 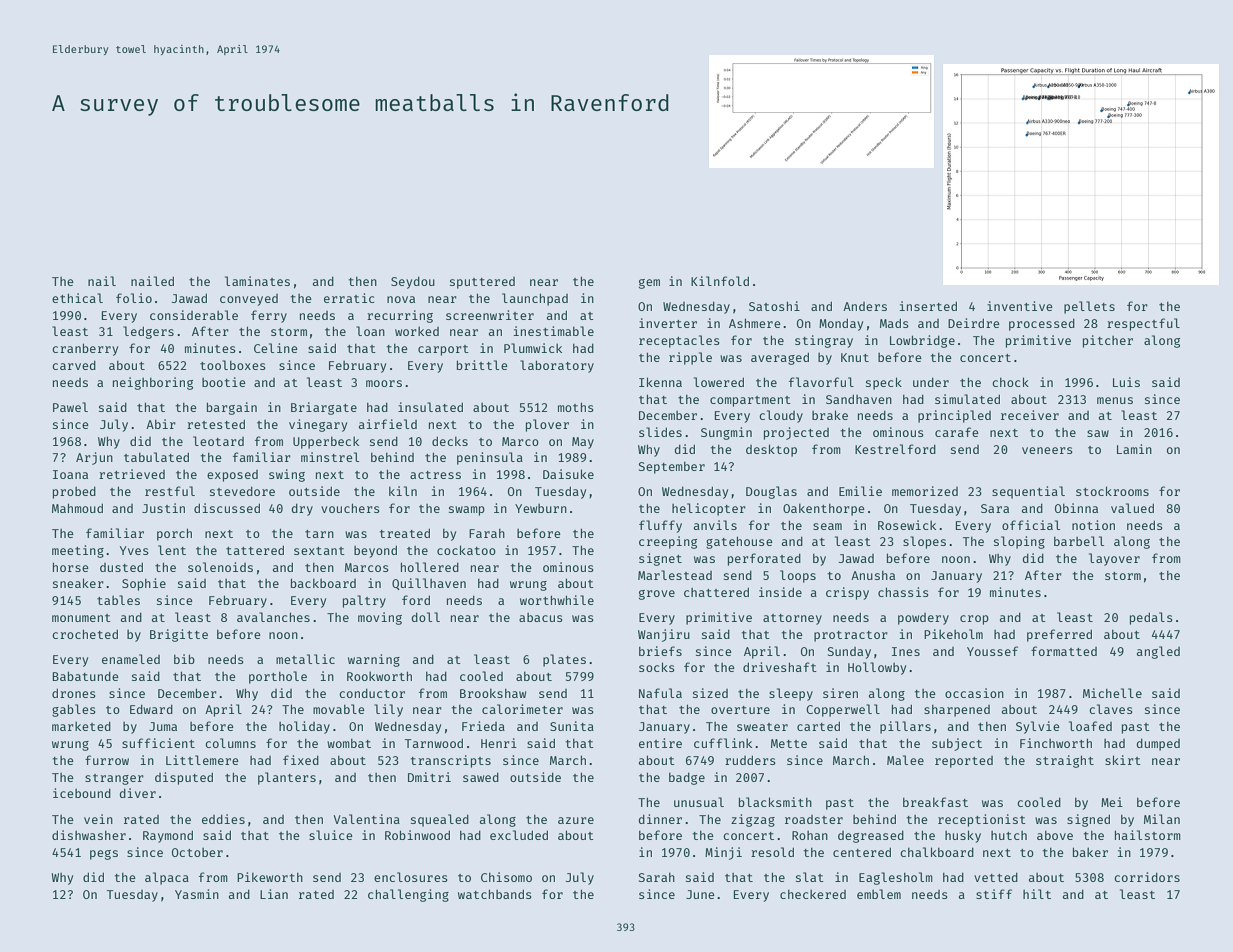 I want to click on Lian, so click(x=274, y=894).
